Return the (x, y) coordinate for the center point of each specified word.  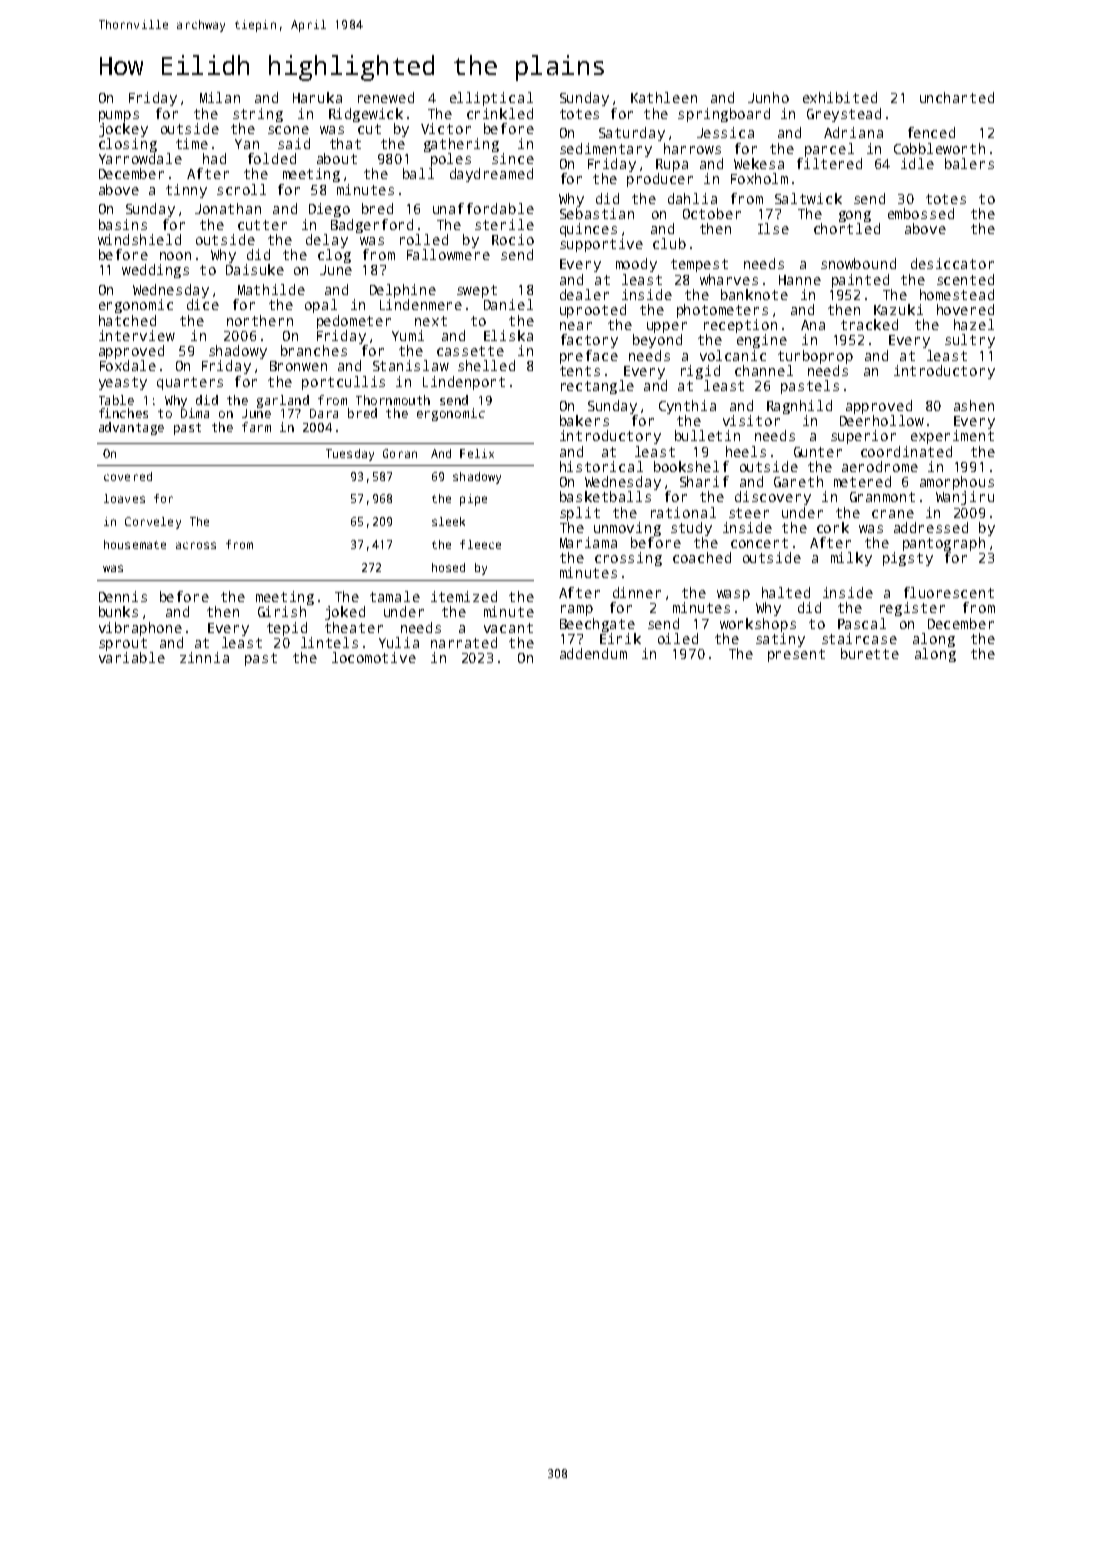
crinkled (500, 113)
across (196, 545)
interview (137, 335)
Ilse (773, 228)
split (580, 514)
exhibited (840, 97)
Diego (329, 210)
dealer (584, 294)
